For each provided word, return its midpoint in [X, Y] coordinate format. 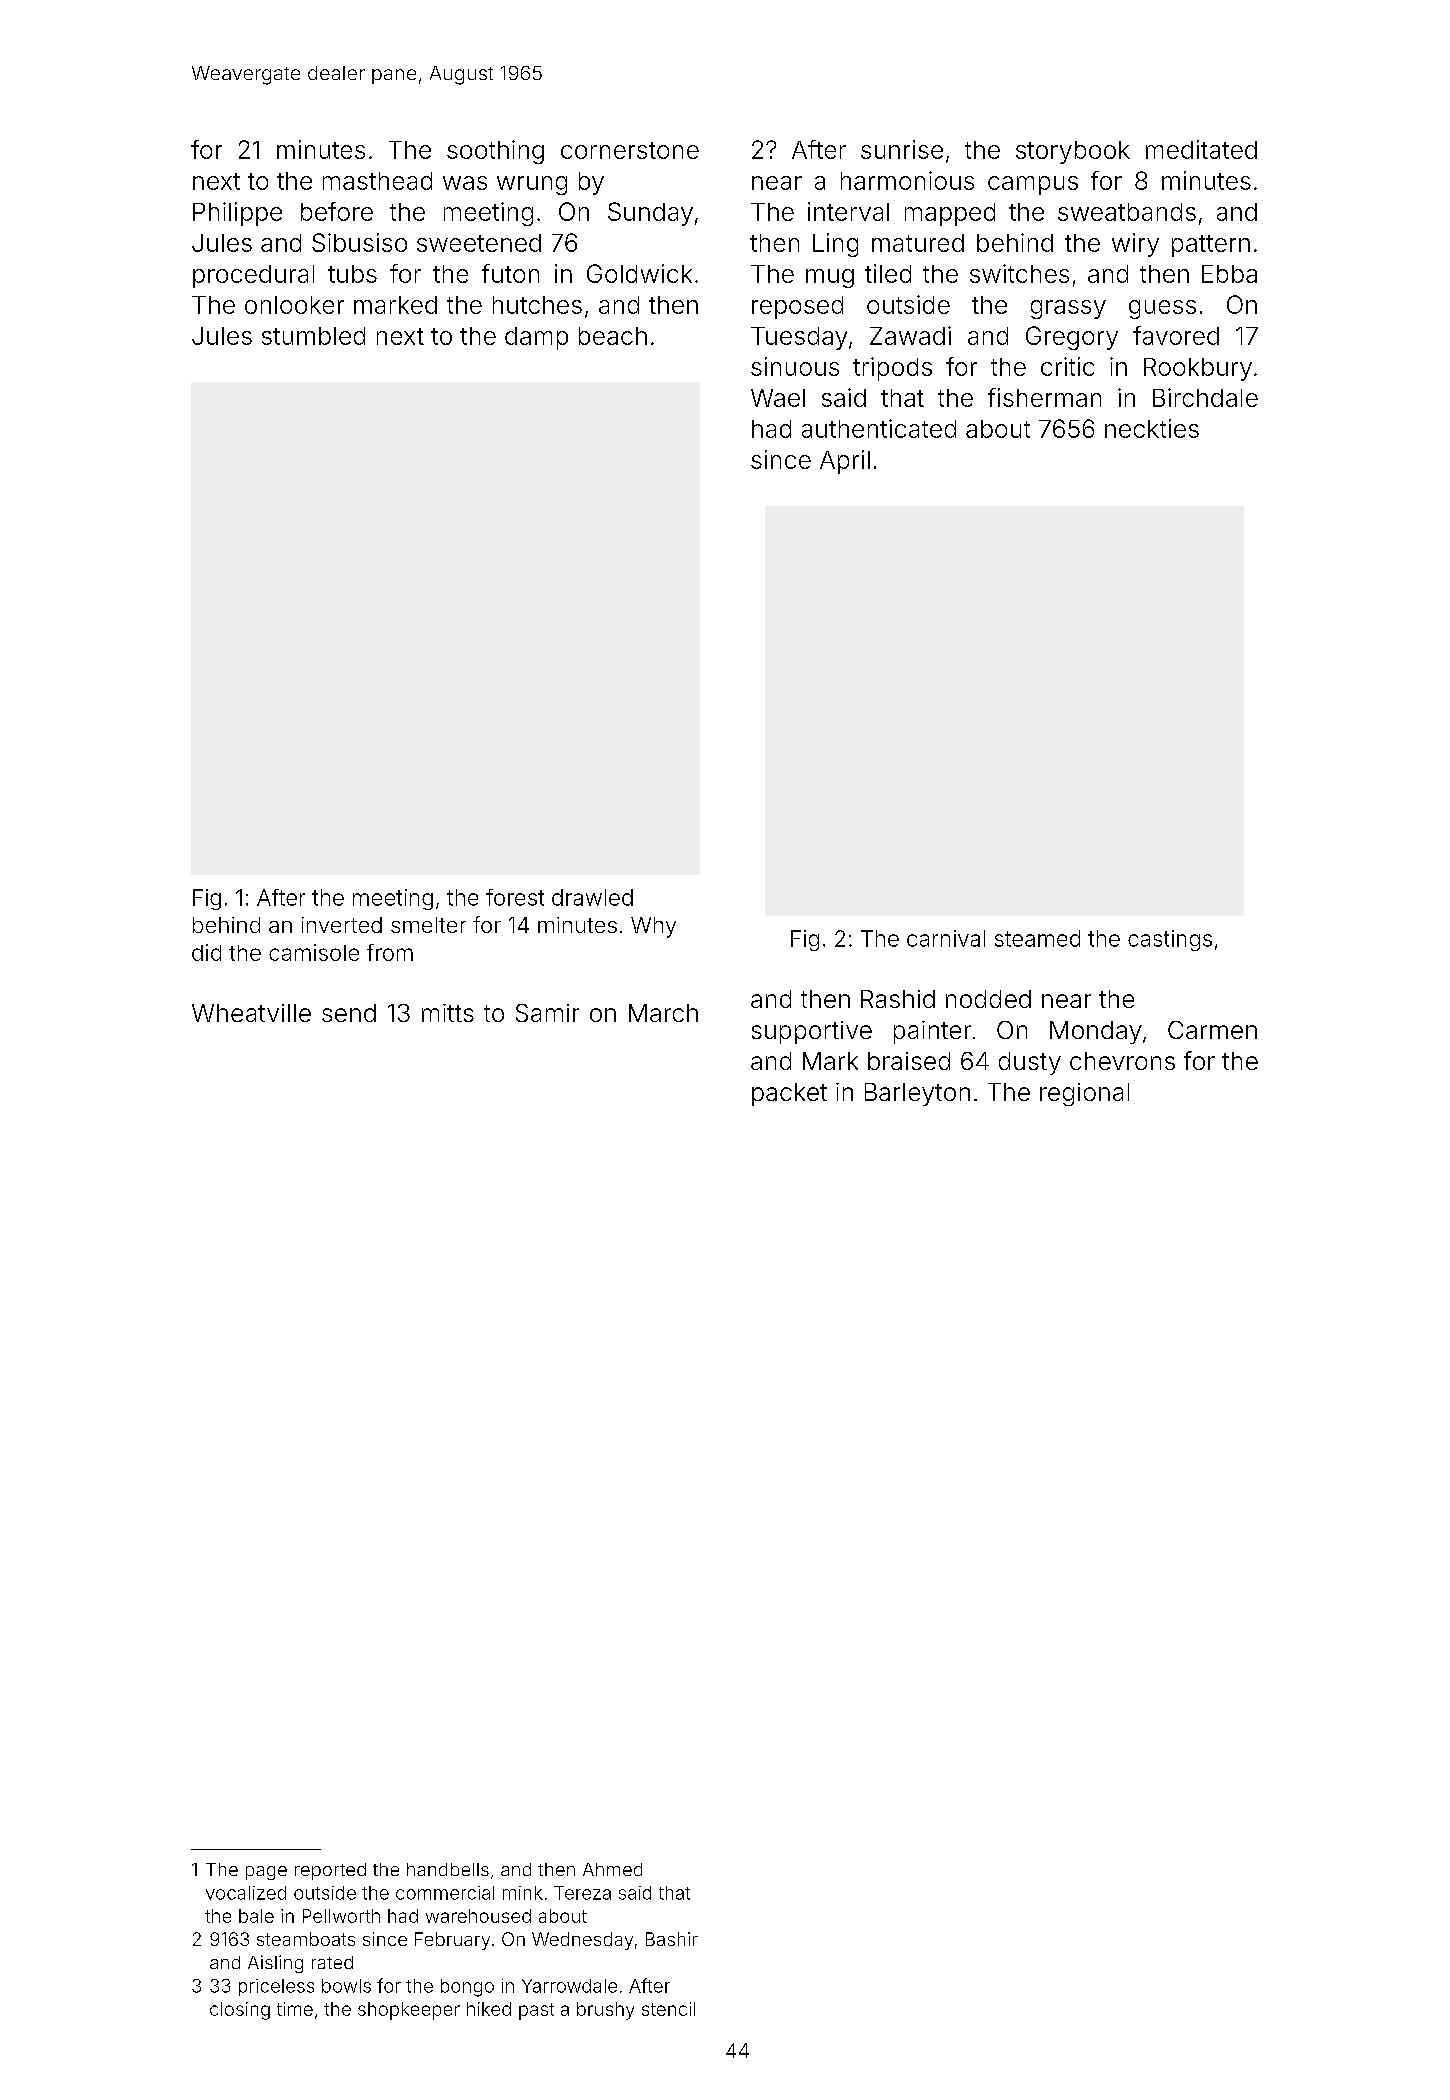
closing [240, 2011]
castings [1170, 940]
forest [515, 897]
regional [1084, 1094]
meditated [1201, 149]
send [349, 1013]
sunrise [902, 149]
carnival [946, 938]
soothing [495, 152]
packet [789, 1094]
